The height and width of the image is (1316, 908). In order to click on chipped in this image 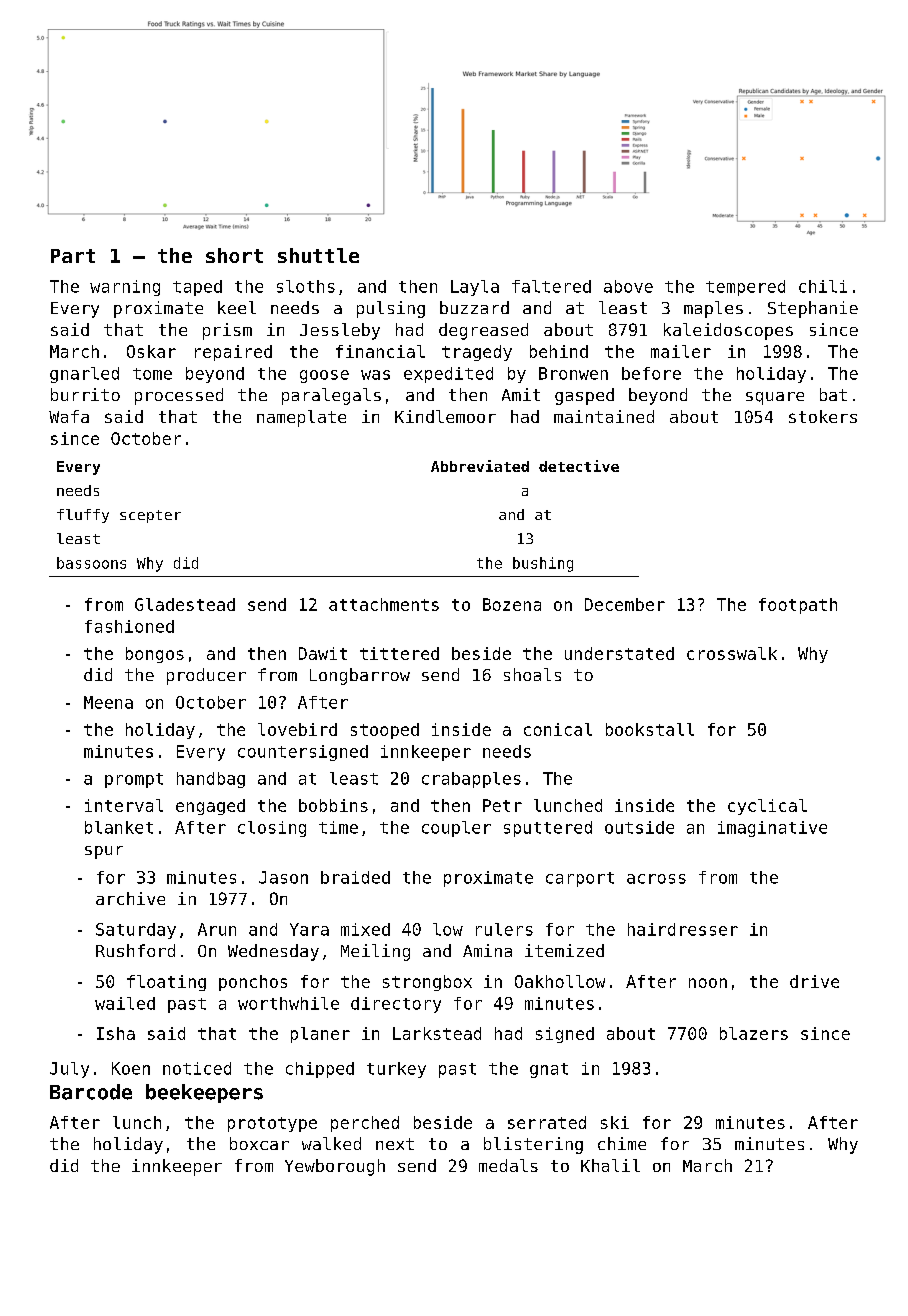, I will do `click(320, 1070)`.
